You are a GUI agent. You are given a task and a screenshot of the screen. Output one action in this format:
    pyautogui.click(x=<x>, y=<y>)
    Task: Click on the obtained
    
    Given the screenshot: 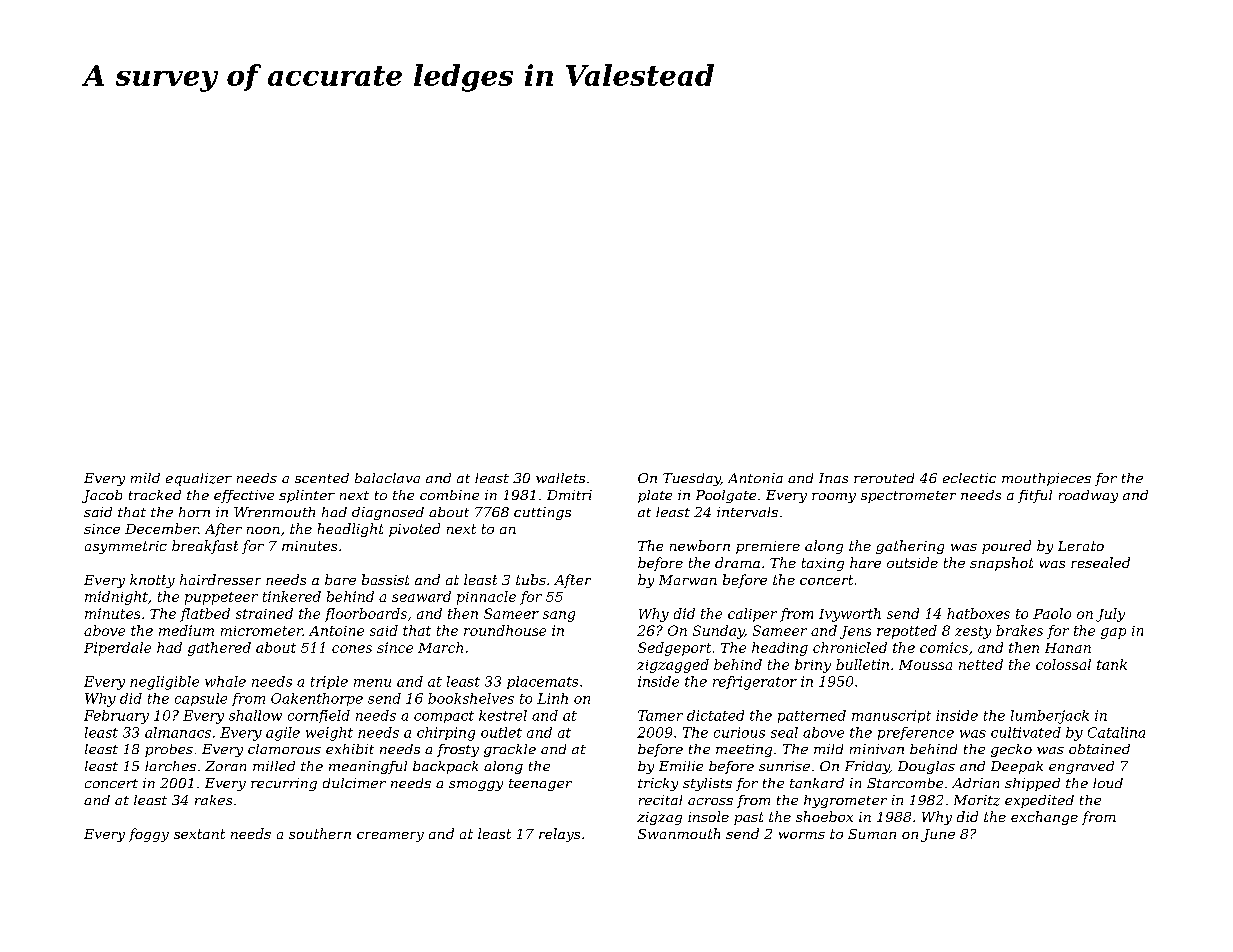 What is the action you would take?
    pyautogui.click(x=1099, y=749)
